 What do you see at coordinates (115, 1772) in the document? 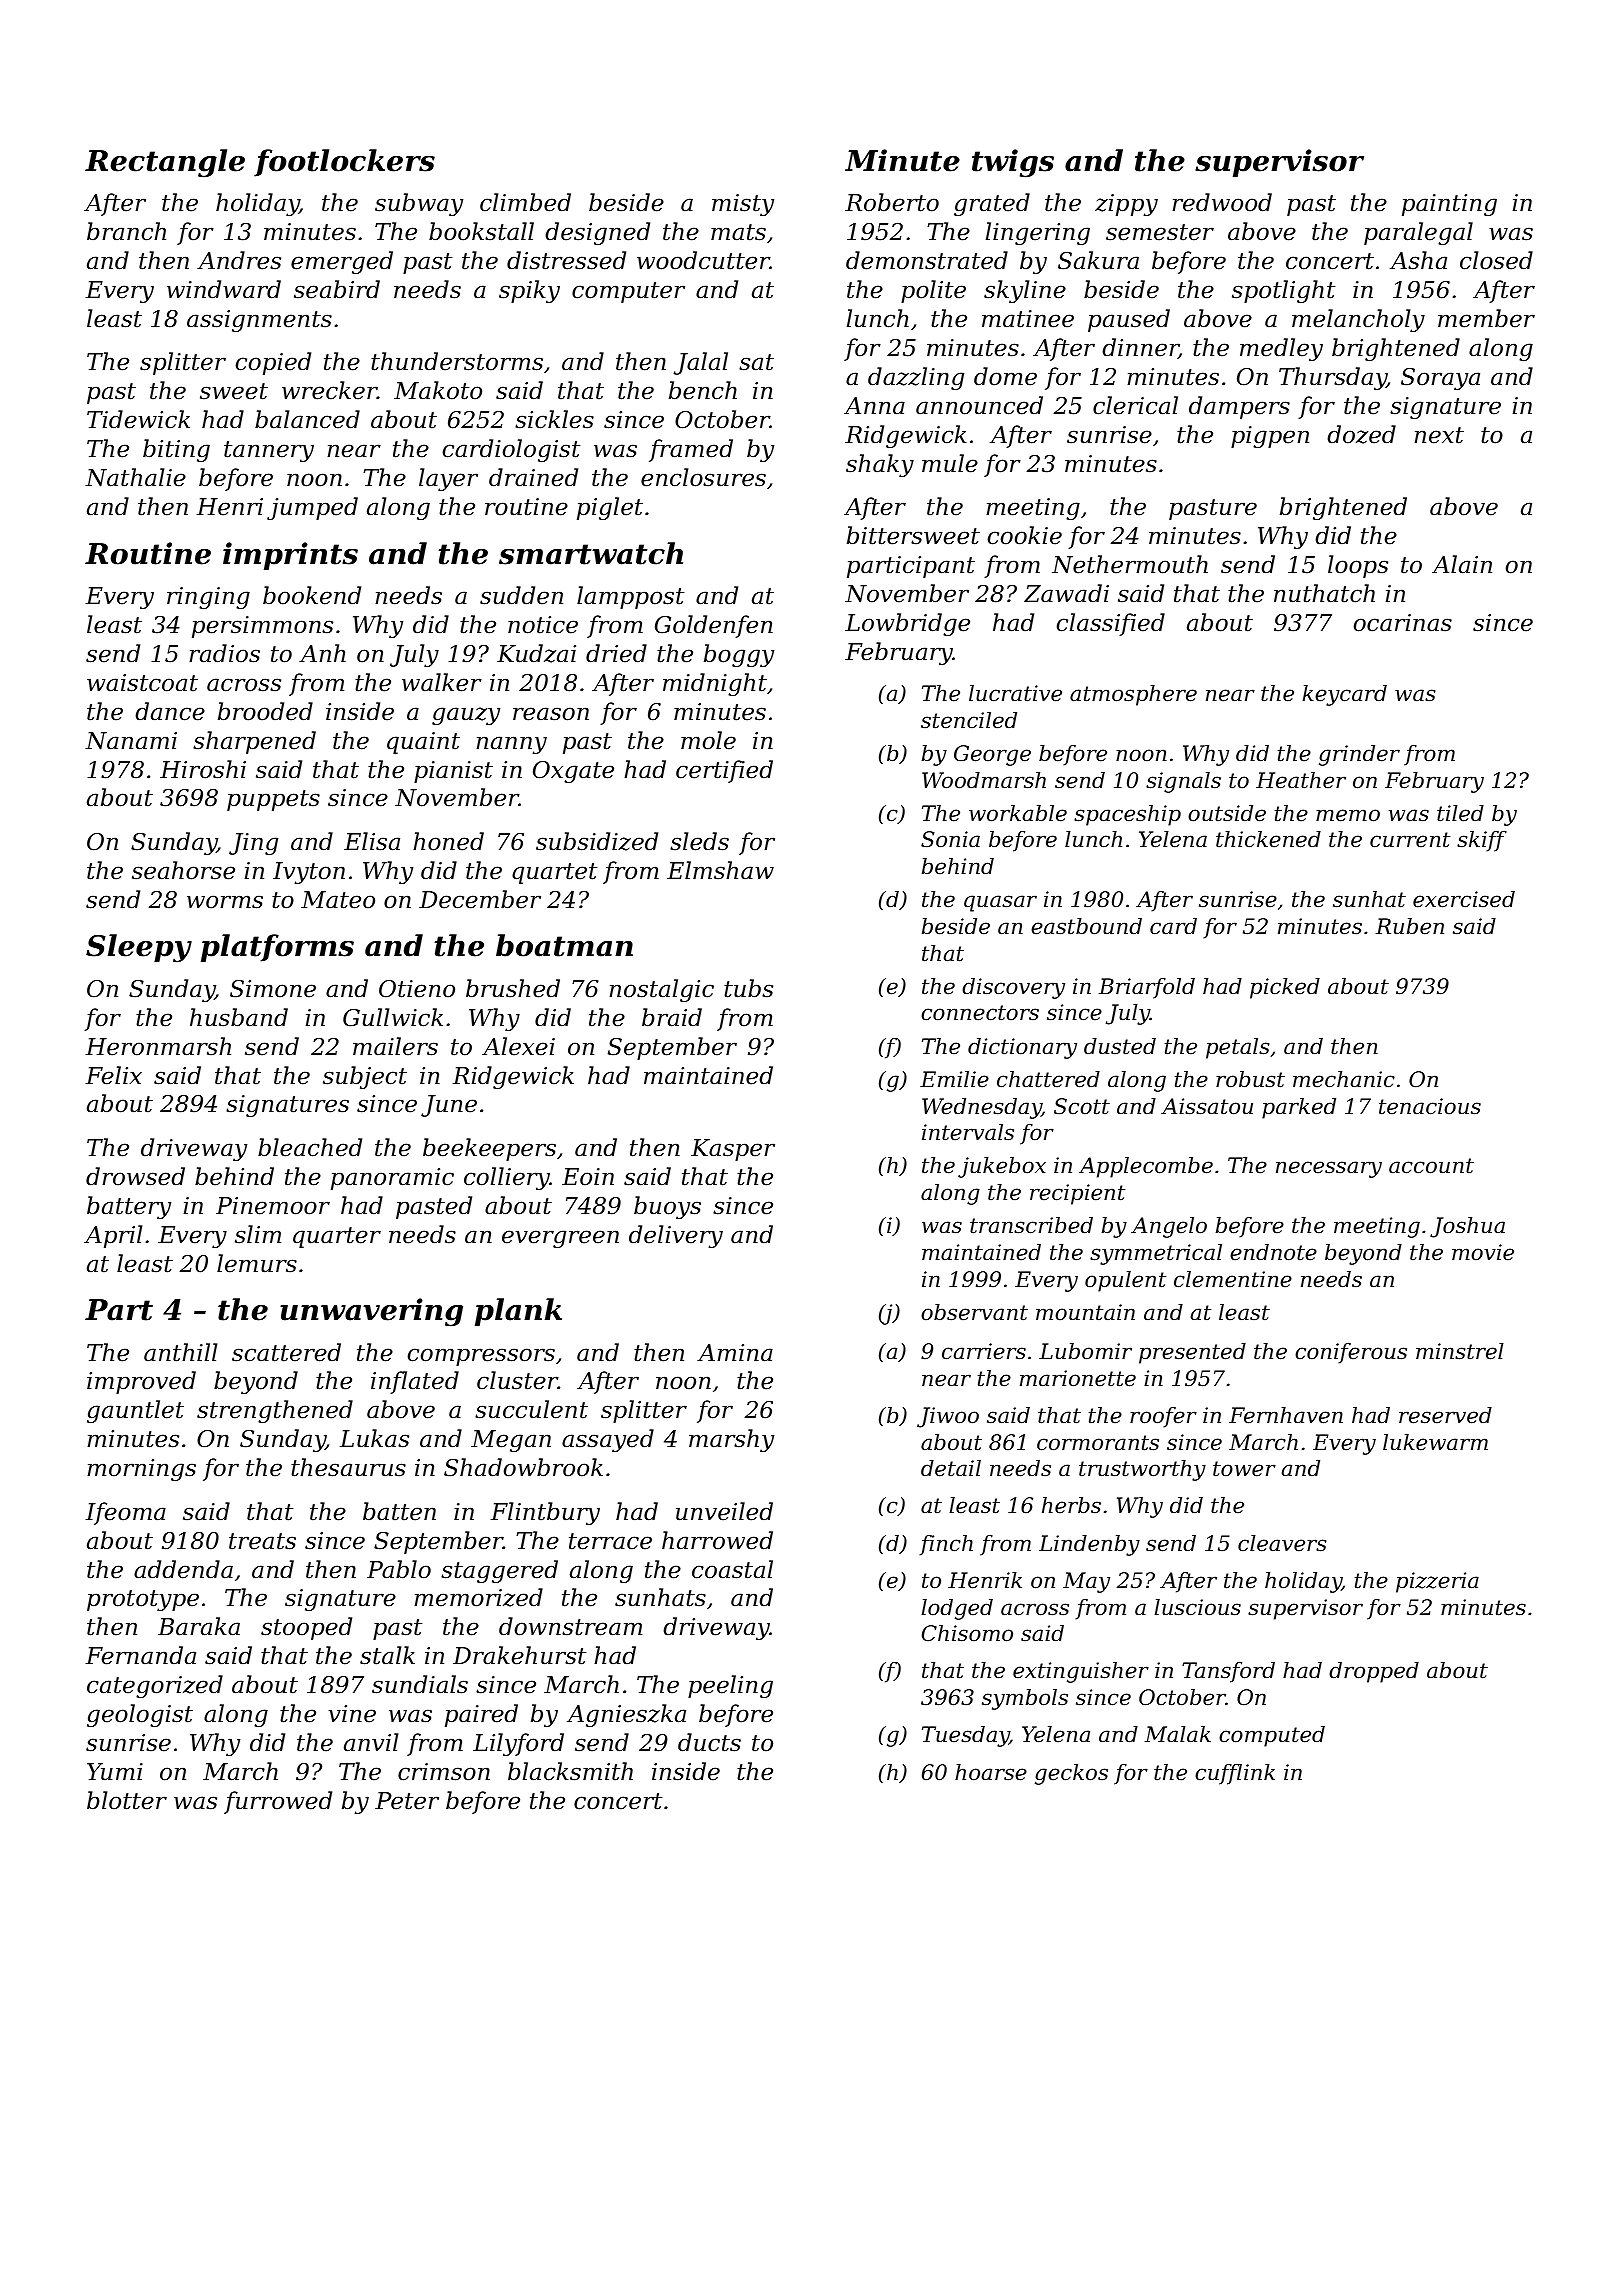
I see `Yumi` at bounding box center [115, 1772].
